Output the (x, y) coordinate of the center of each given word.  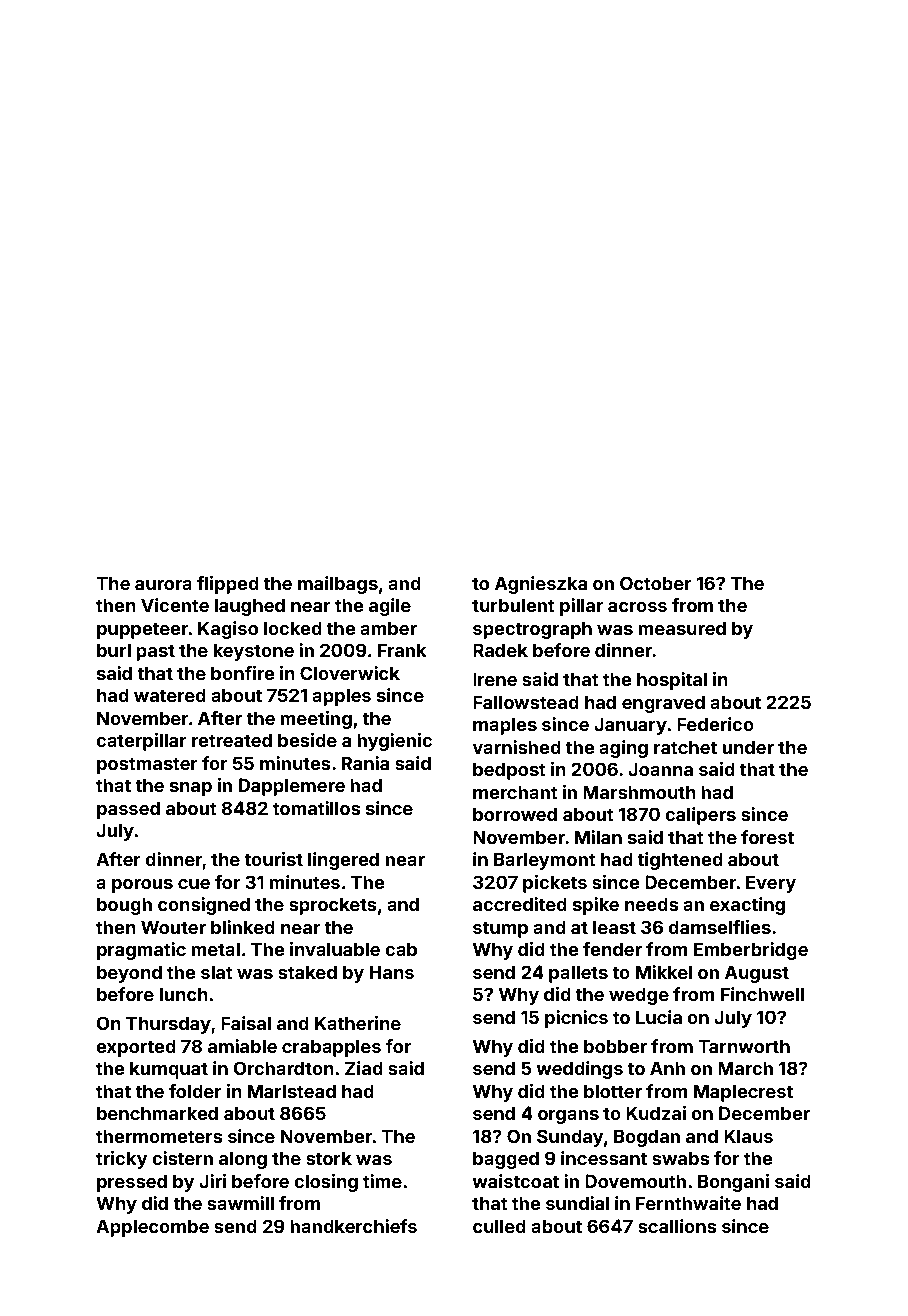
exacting (747, 906)
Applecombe (152, 1228)
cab (401, 949)
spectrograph (532, 630)
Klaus (748, 1136)
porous (142, 886)
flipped (228, 585)
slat (217, 972)
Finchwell (762, 994)
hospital (672, 681)
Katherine (358, 1023)
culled (499, 1226)
